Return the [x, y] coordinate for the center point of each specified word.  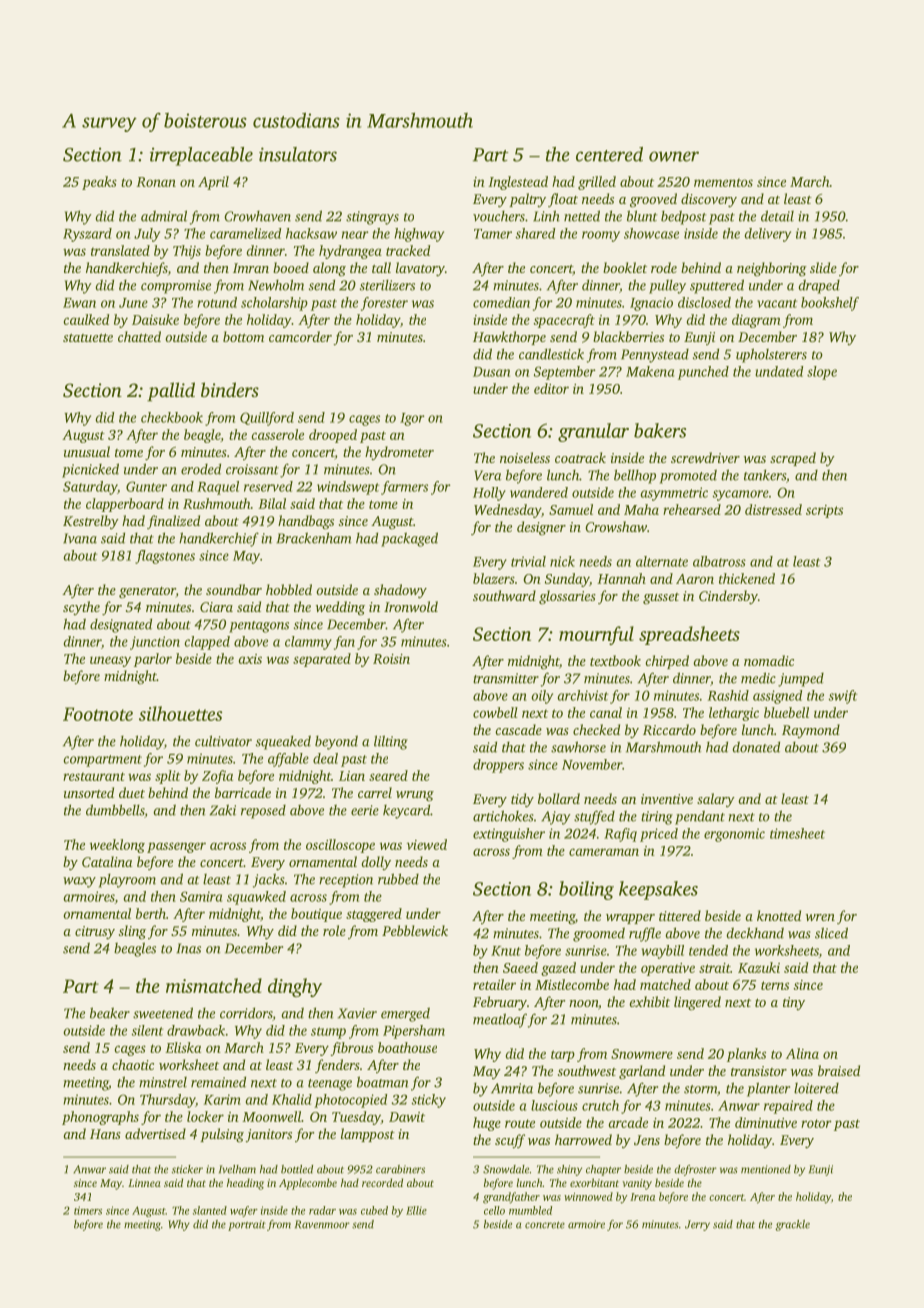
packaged [409, 539]
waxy [79, 882]
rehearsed [692, 509]
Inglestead [518, 183]
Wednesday [507, 511]
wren [820, 917]
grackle [792, 1225]
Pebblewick [415, 930]
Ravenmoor [322, 1224]
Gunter [146, 486]
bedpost [683, 217]
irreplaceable [201, 156]
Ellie [416, 1210]
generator [147, 592]
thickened [747, 578]
